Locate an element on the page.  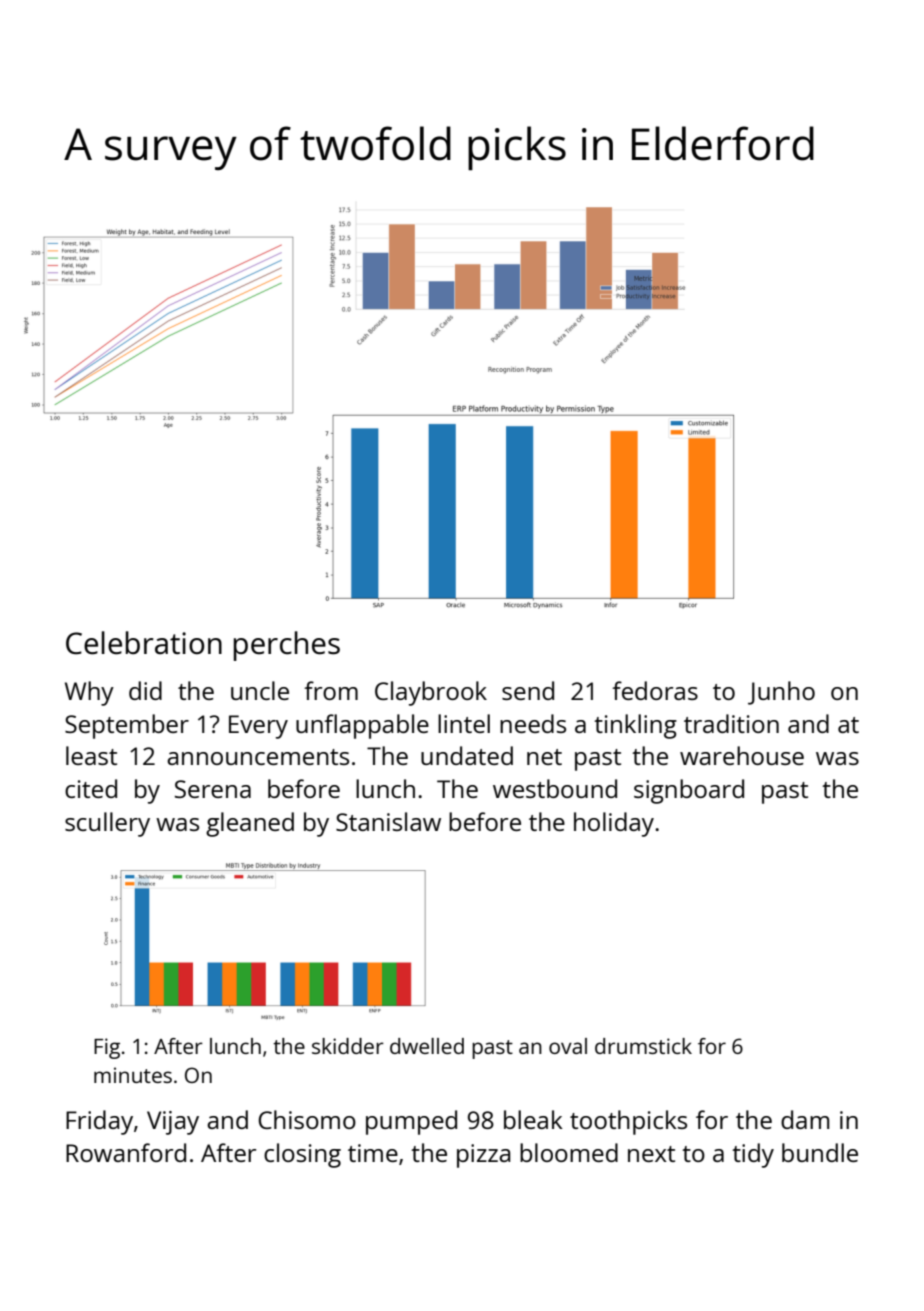
dwelled is located at coordinates (427, 1046).
